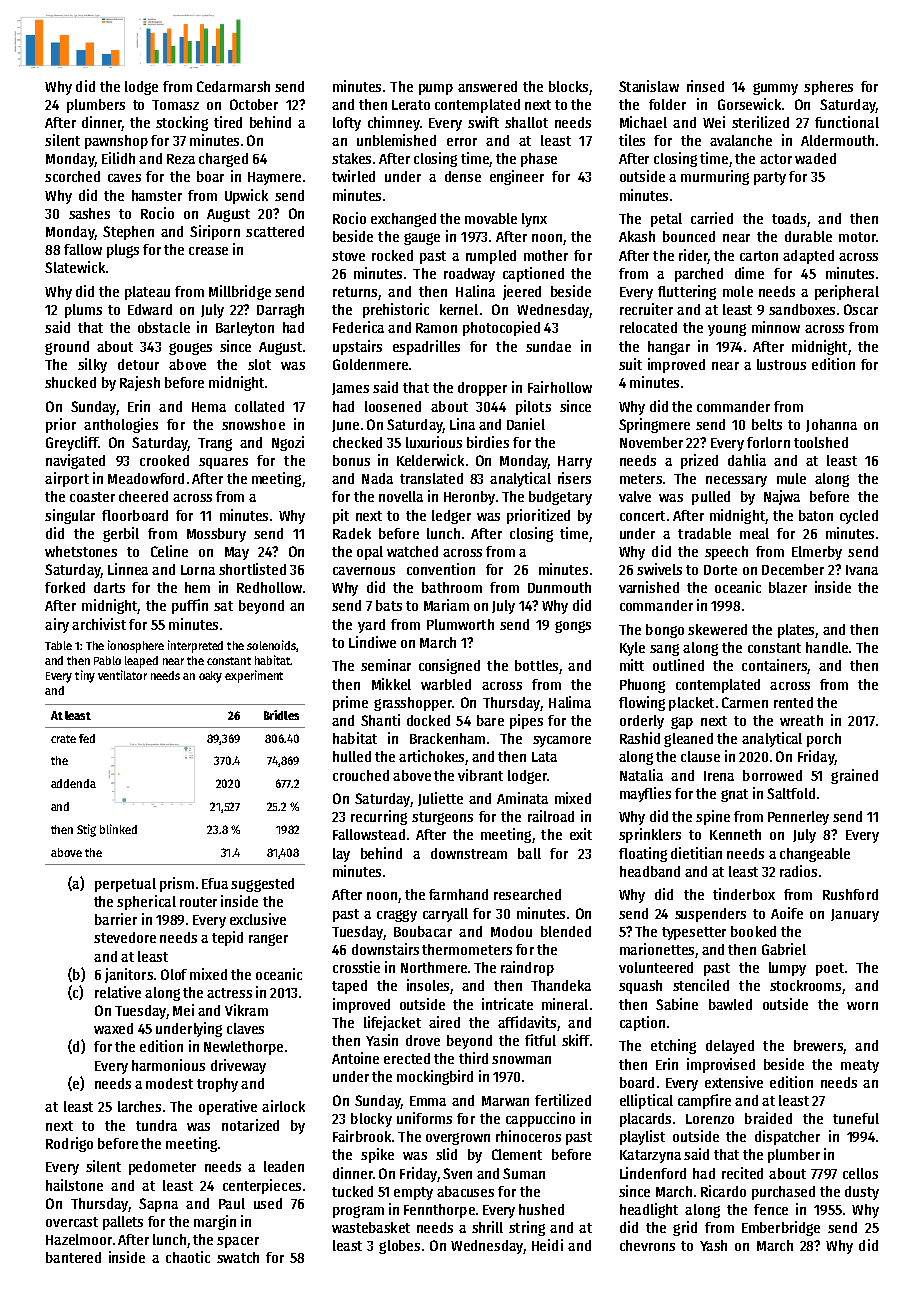  Describe the element at coordinates (72, 1222) in the screenshot. I see `overcast` at that location.
